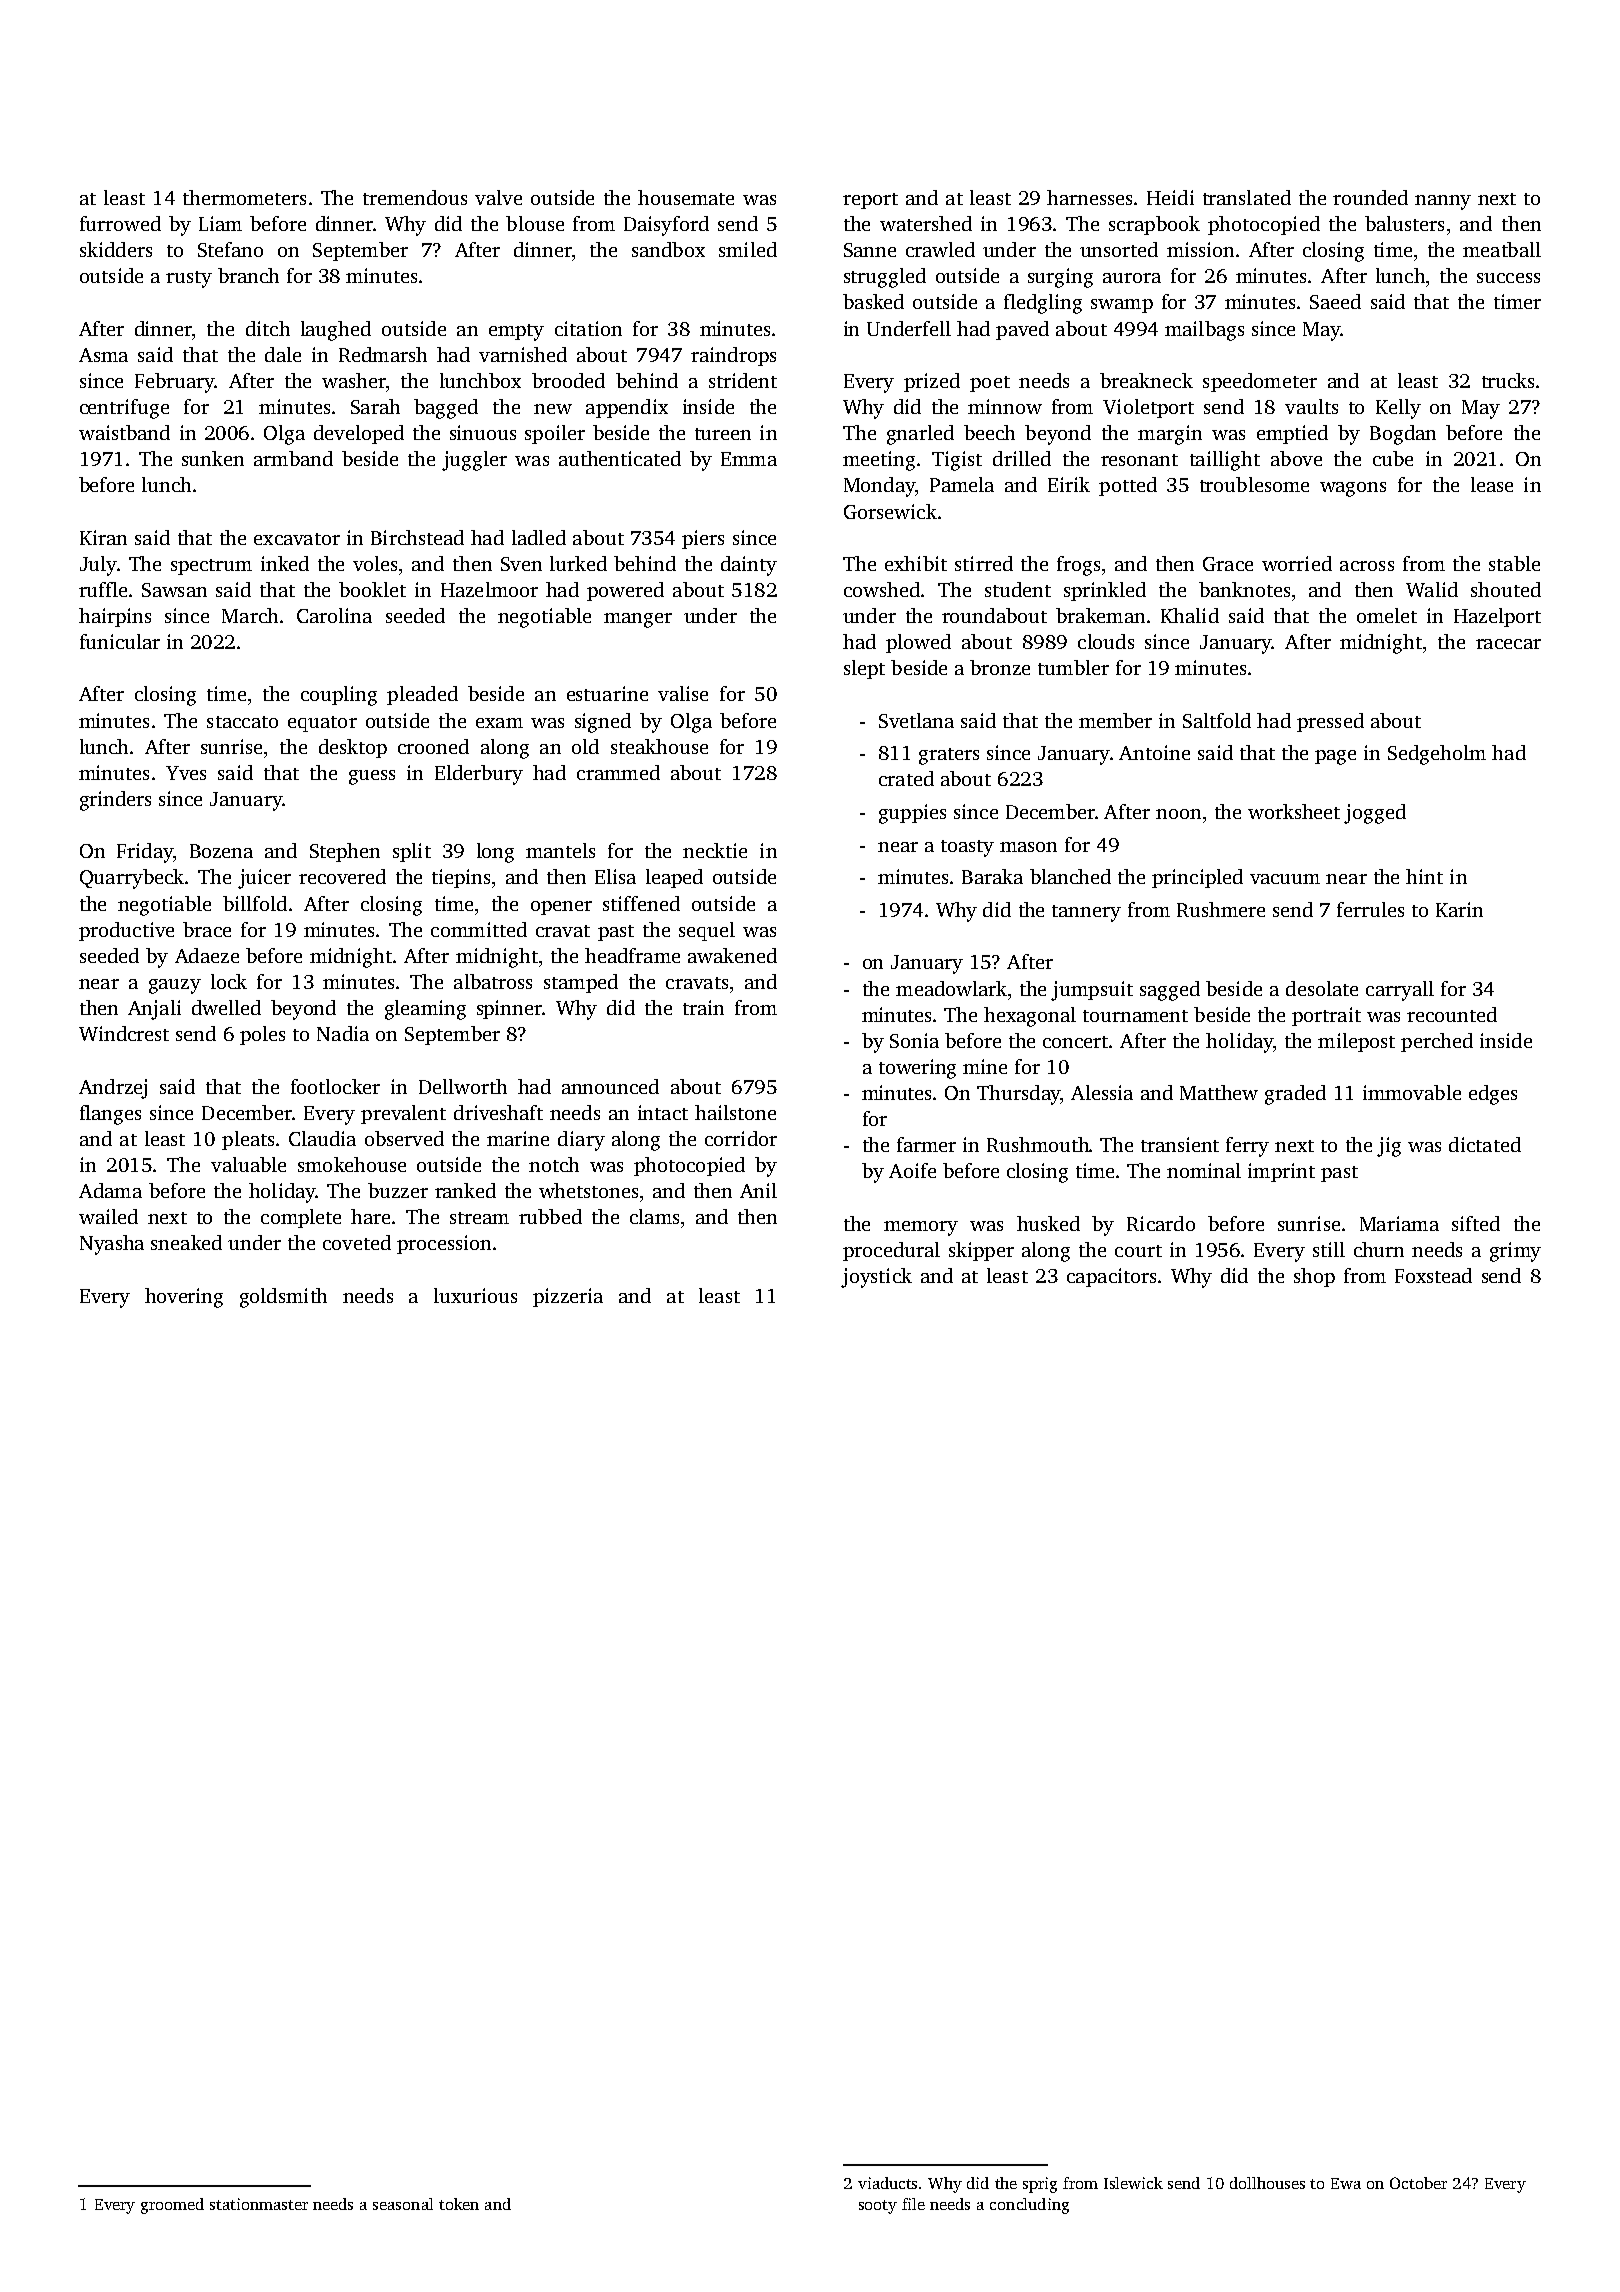  Describe the element at coordinates (301, 1218) in the image. I see `complete` at that location.
